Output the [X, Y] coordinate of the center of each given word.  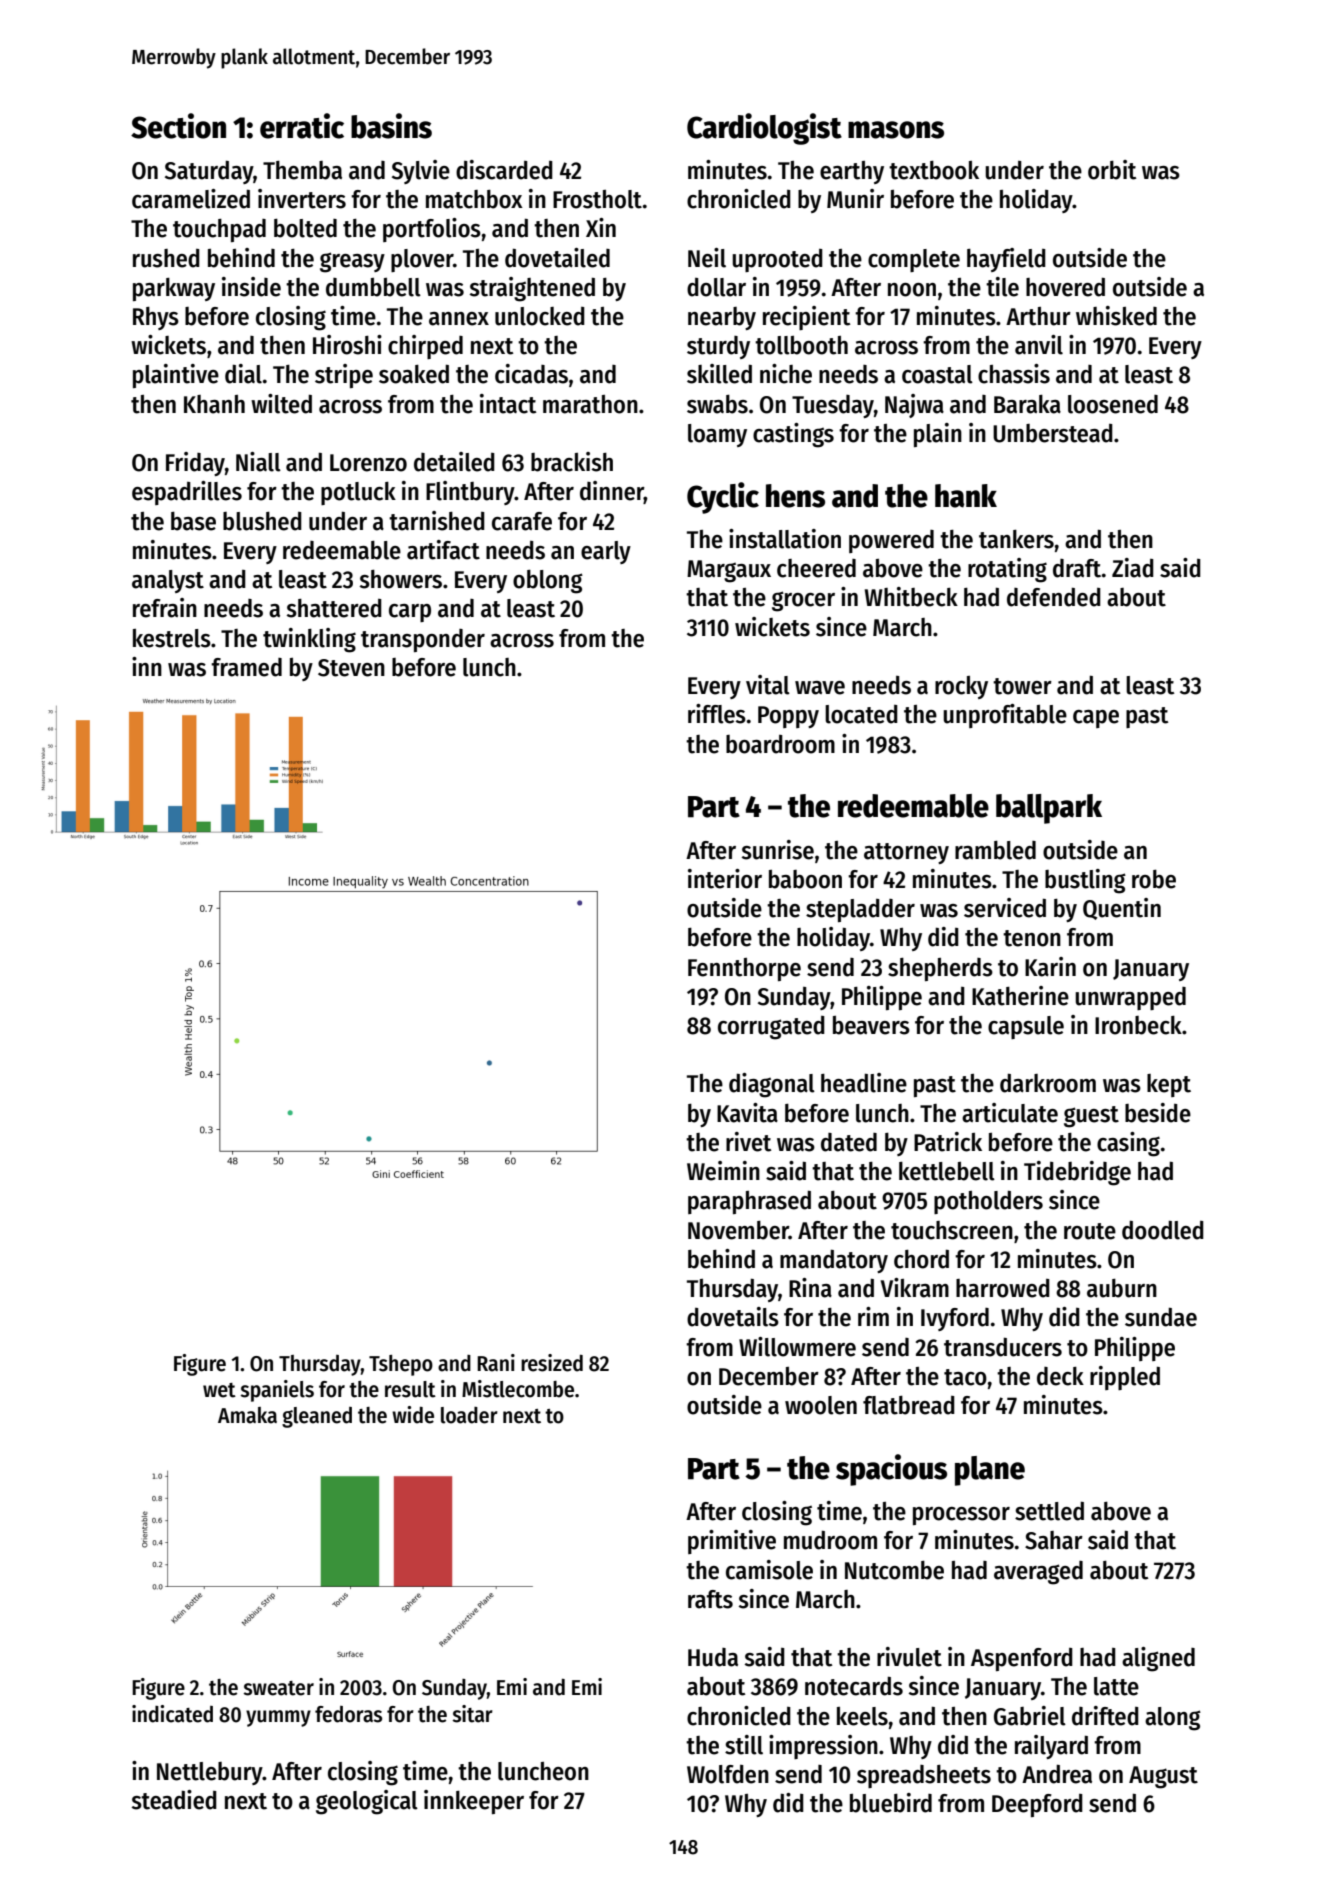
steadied [174, 1800]
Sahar [1054, 1540]
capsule [1026, 1027]
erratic [302, 126]
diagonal [772, 1085]
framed [246, 667]
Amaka [247, 1415]
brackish [572, 462]
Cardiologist [764, 129]
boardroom [780, 744]
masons [896, 130]
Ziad [1133, 568]
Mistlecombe [518, 1389]
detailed [454, 462]
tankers [1016, 539]
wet [219, 1390]
